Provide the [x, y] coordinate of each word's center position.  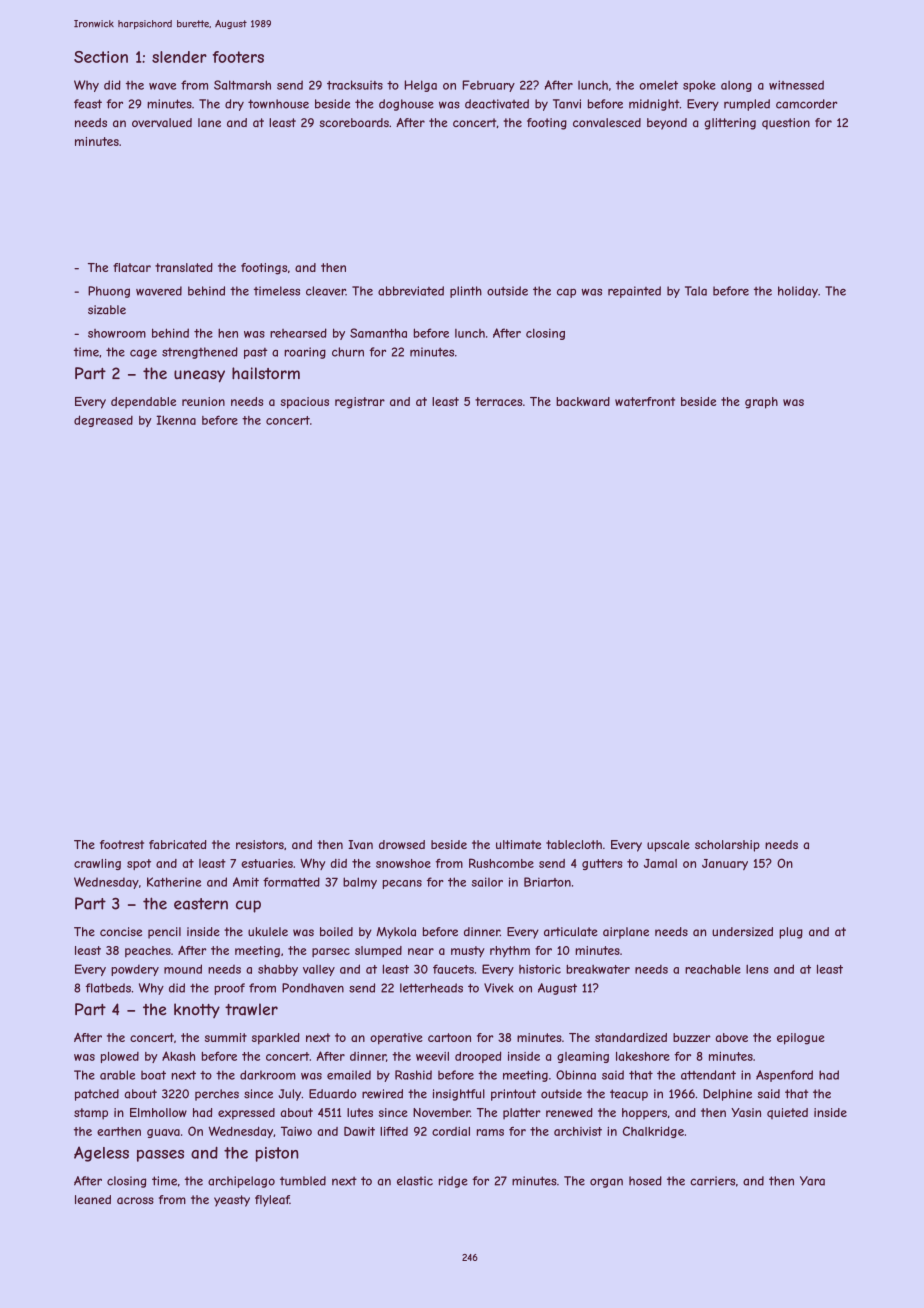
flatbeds [108, 988]
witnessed [796, 85]
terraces [498, 401]
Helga [421, 86]
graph [761, 403]
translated [184, 267]
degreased [103, 421]
